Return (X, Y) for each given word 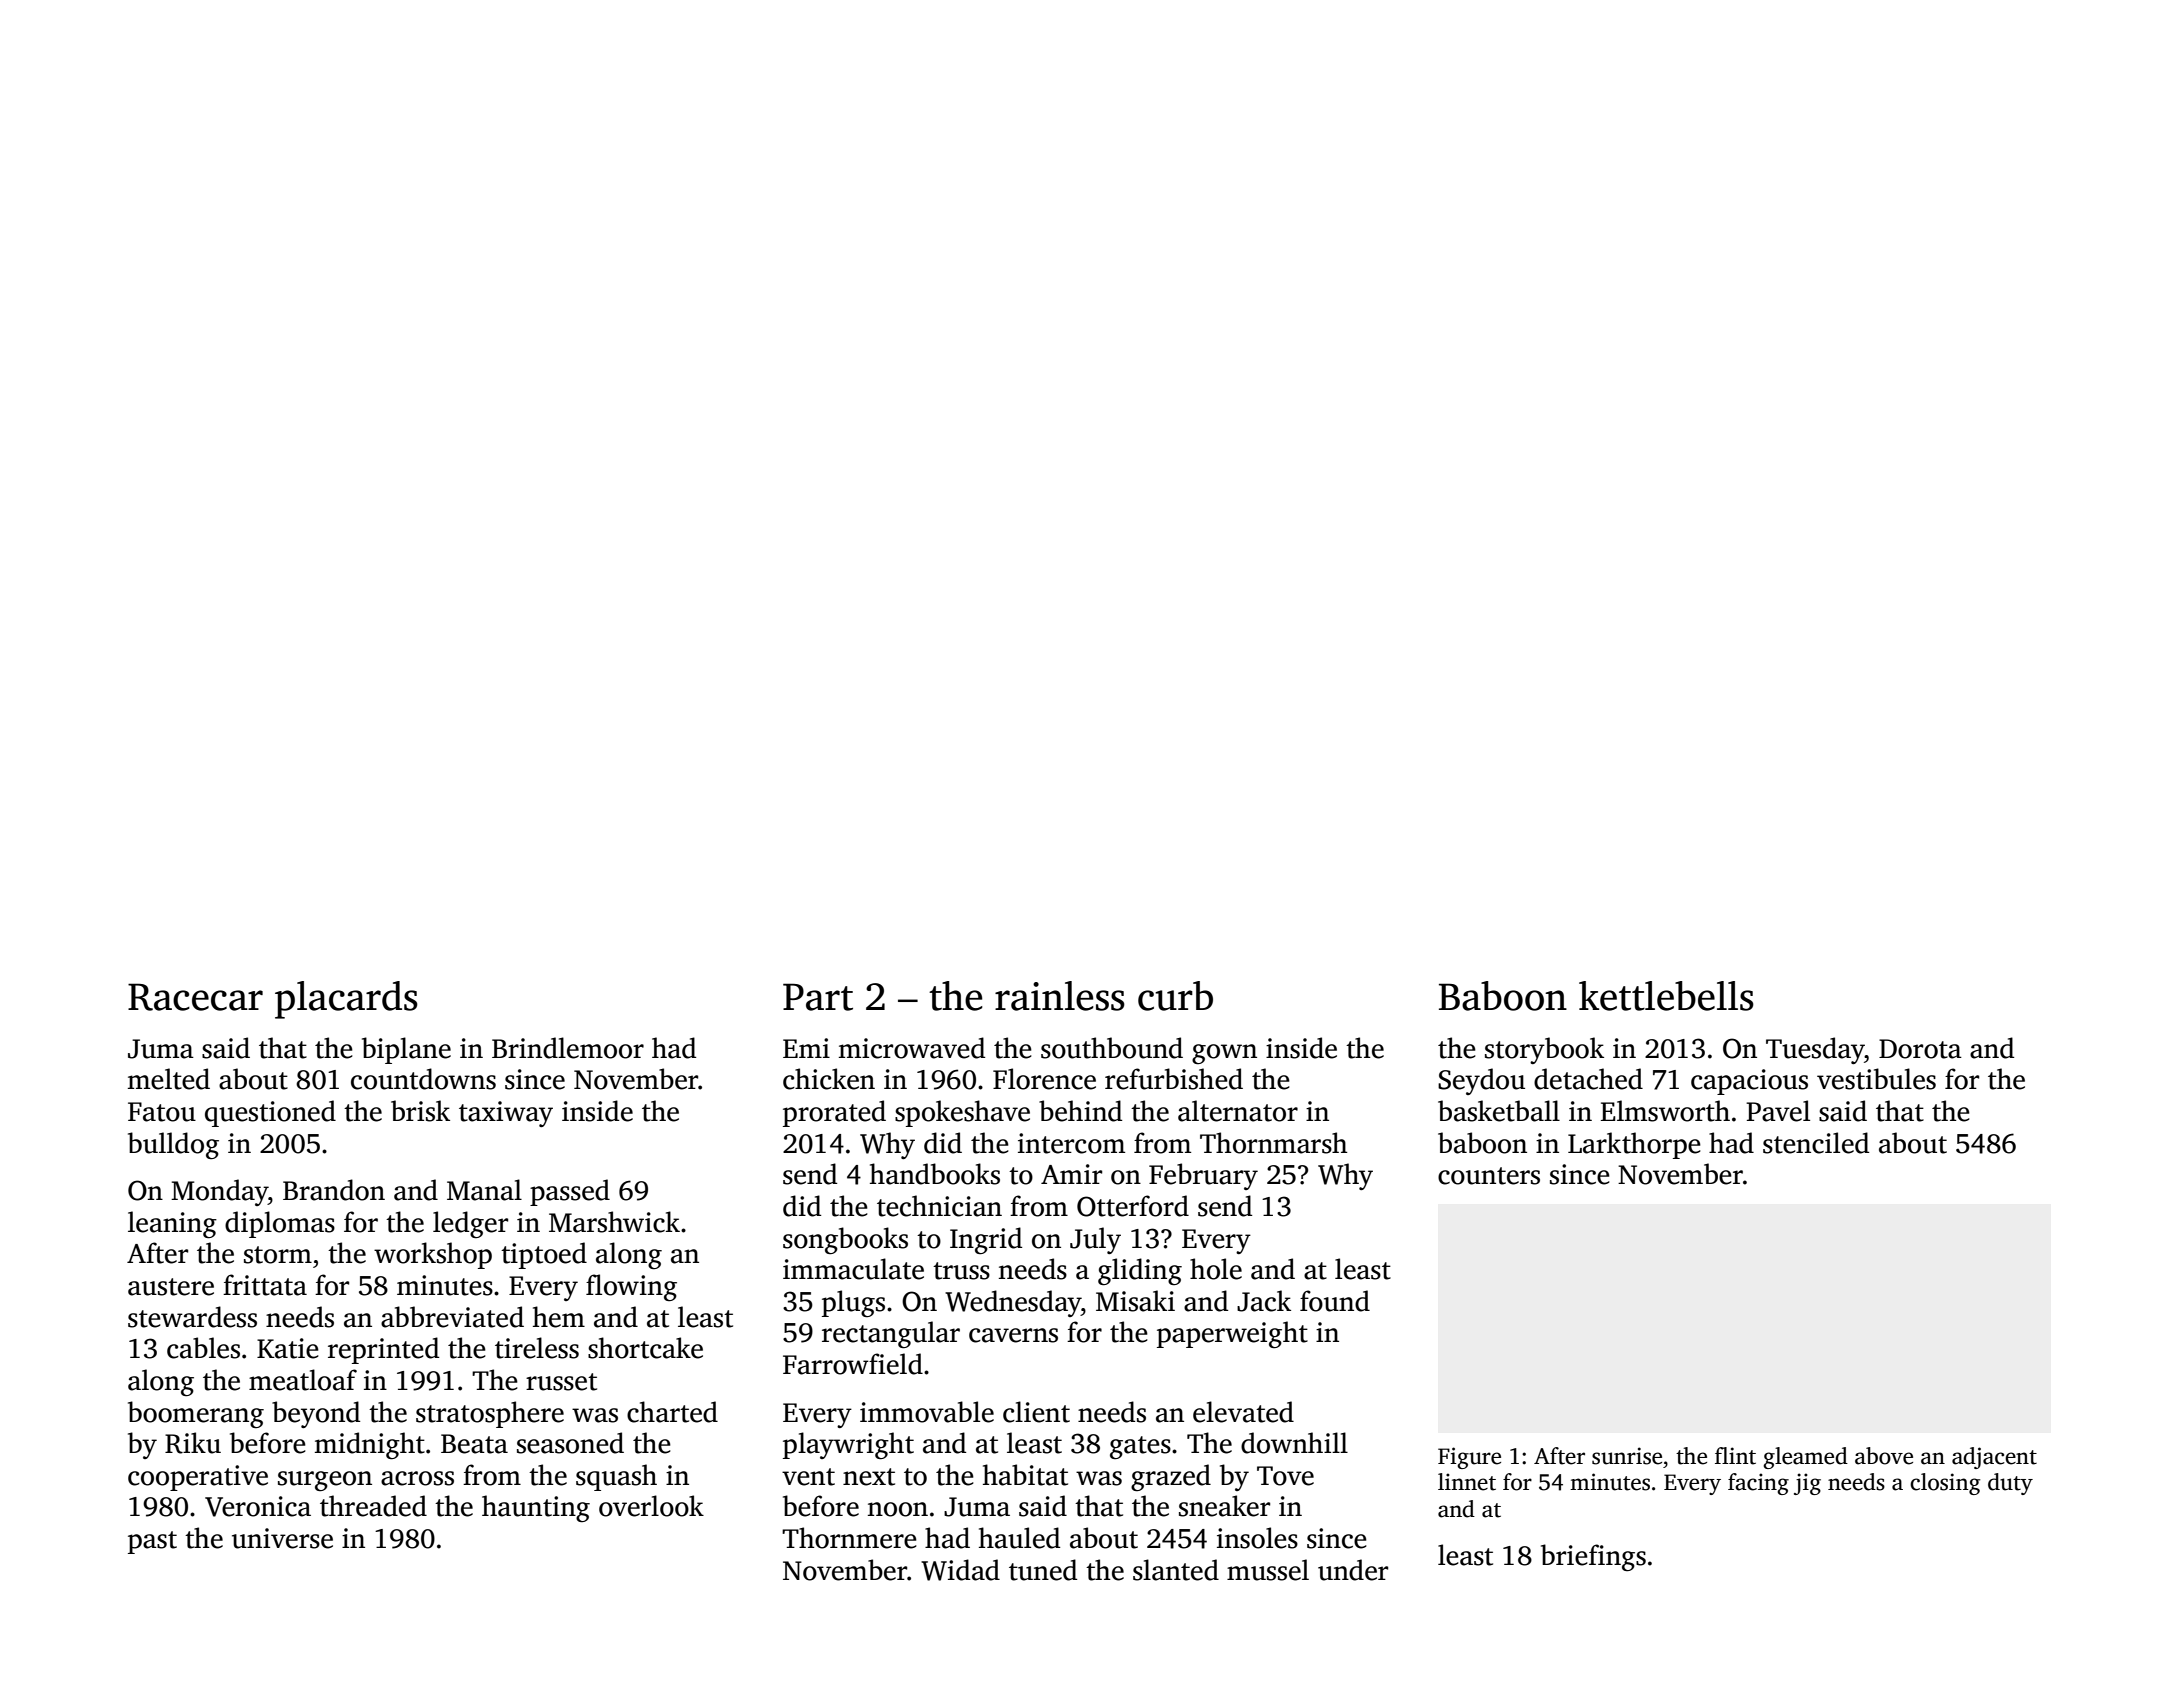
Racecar (195, 997)
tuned (1043, 1570)
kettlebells (1666, 996)
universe (282, 1538)
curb (1175, 996)
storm (278, 1255)
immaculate (853, 1269)
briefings (1593, 1557)
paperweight (1232, 1334)
